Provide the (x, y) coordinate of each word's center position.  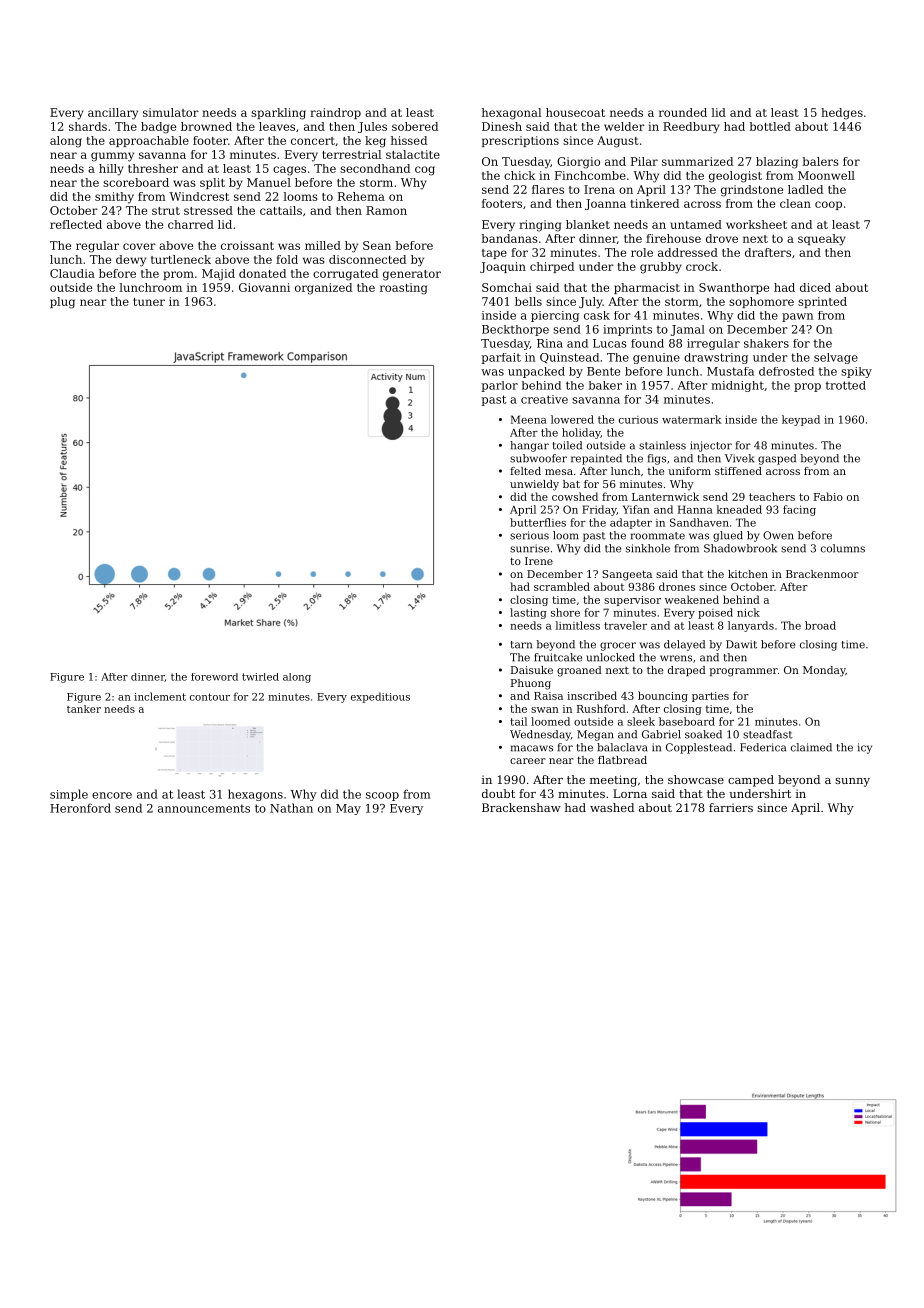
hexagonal (511, 114)
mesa (559, 472)
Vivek (740, 458)
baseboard (687, 721)
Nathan (291, 808)
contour (210, 697)
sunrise (529, 548)
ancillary (113, 114)
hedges (842, 114)
